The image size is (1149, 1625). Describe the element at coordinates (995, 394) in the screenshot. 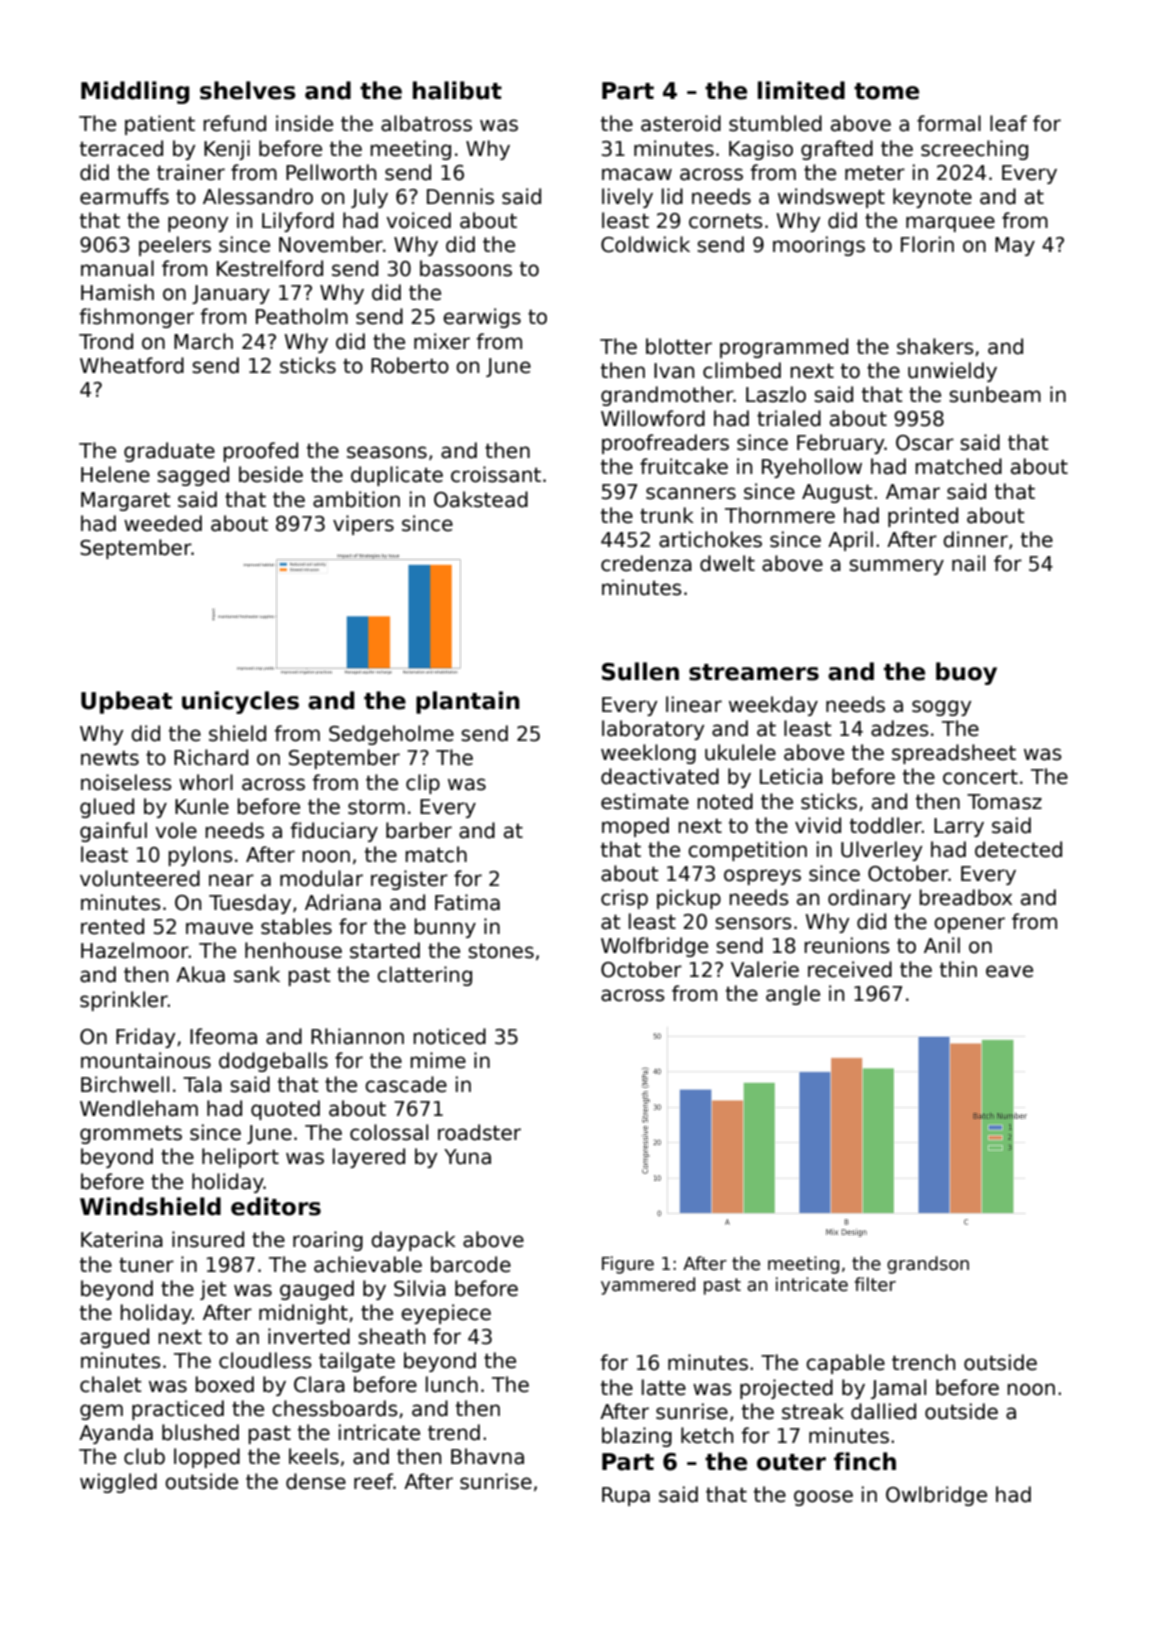

I see `sunbeam` at that location.
